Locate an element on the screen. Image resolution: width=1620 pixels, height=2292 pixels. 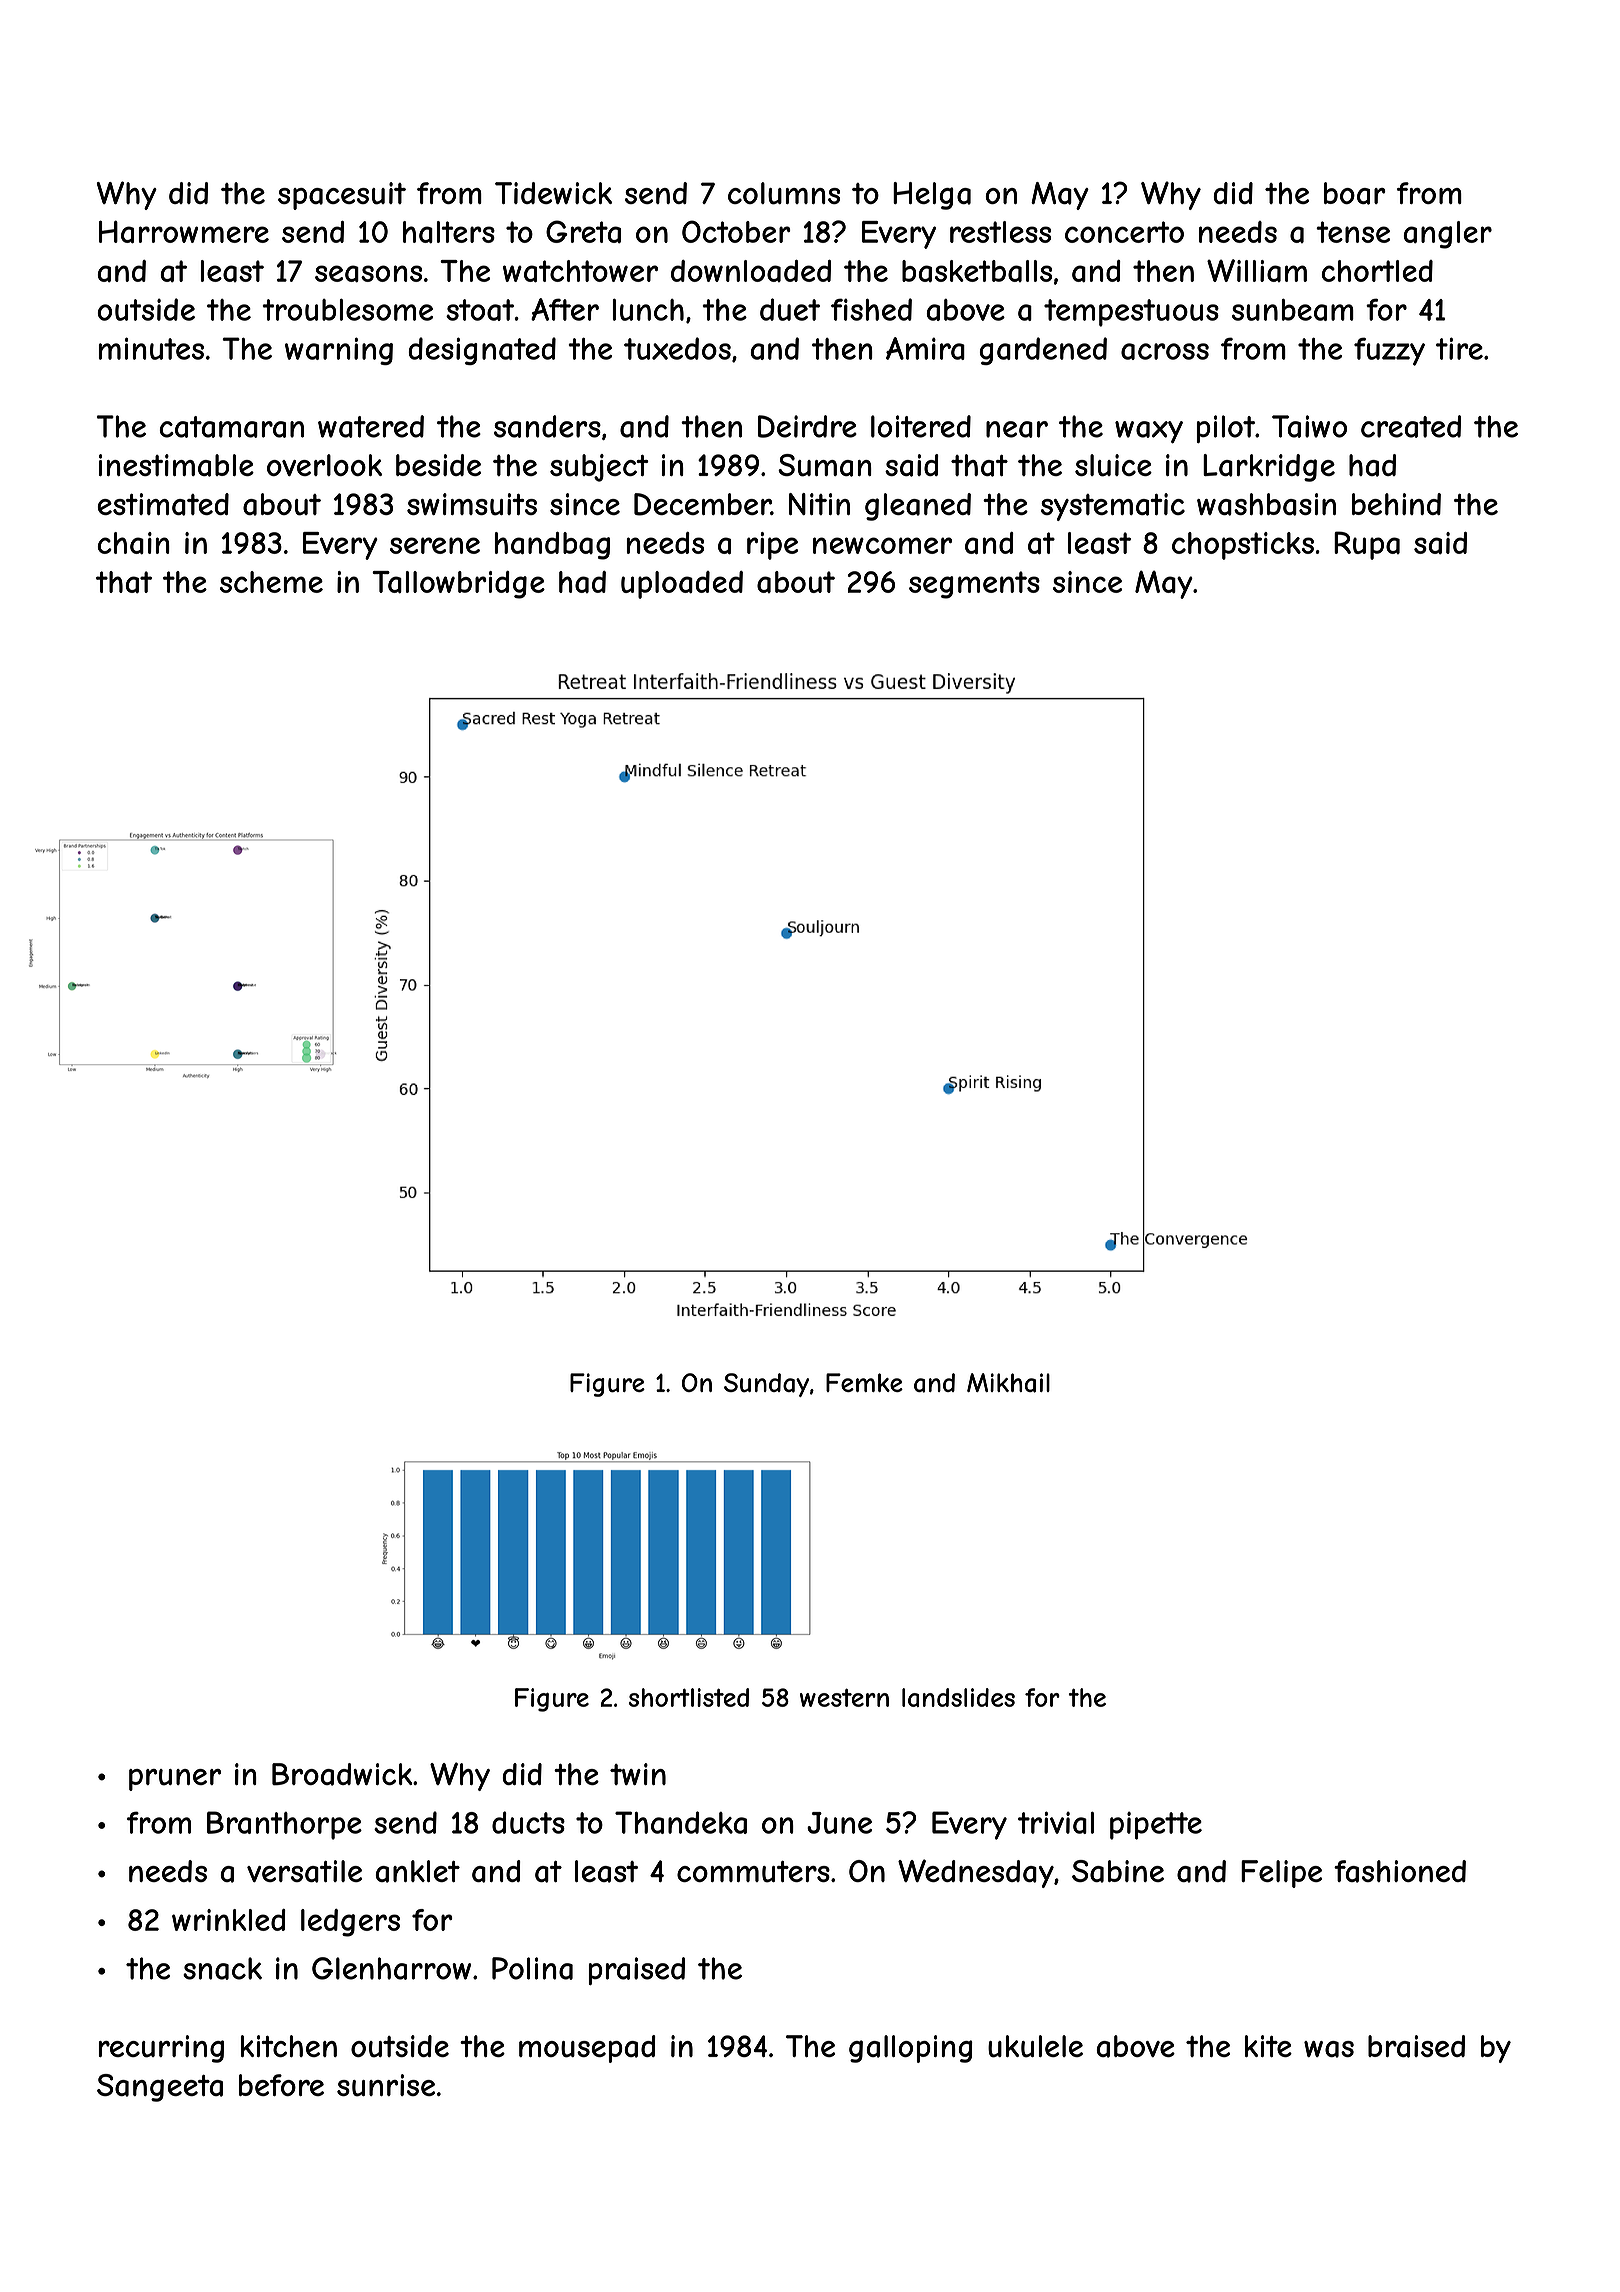
Mikhail is located at coordinates (1008, 1383).
